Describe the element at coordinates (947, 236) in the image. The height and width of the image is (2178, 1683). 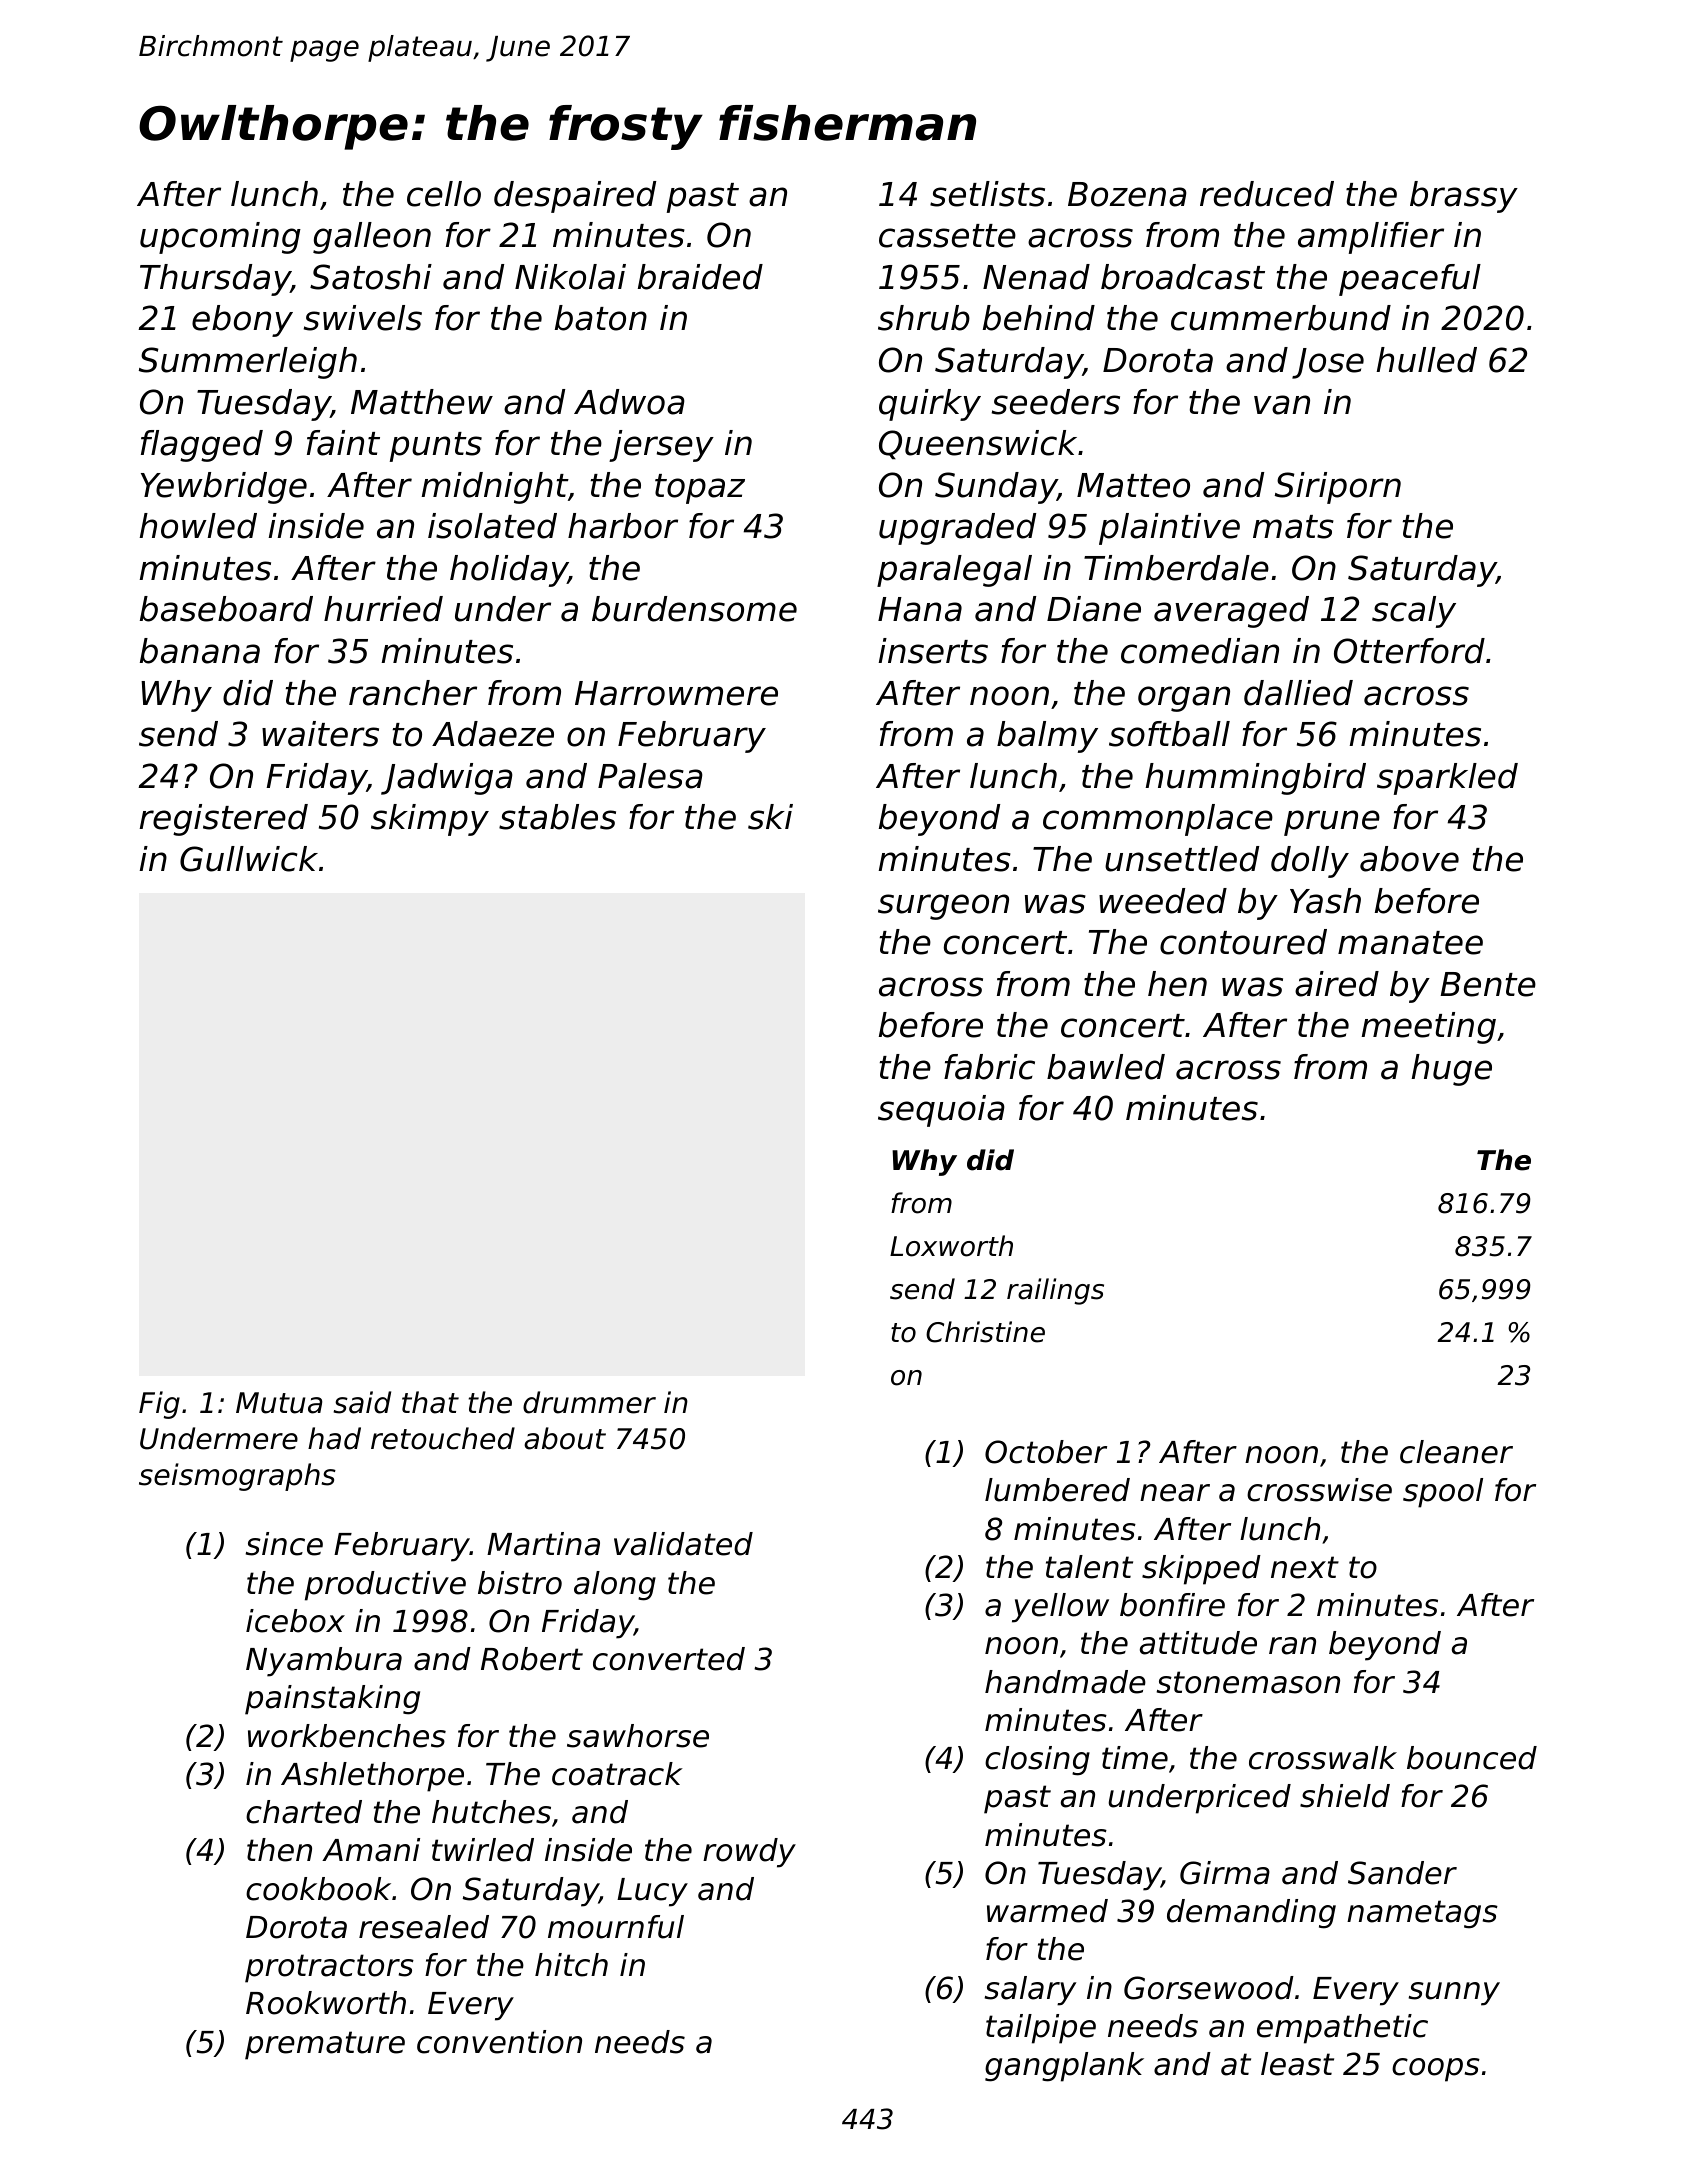
I see `cassette` at that location.
